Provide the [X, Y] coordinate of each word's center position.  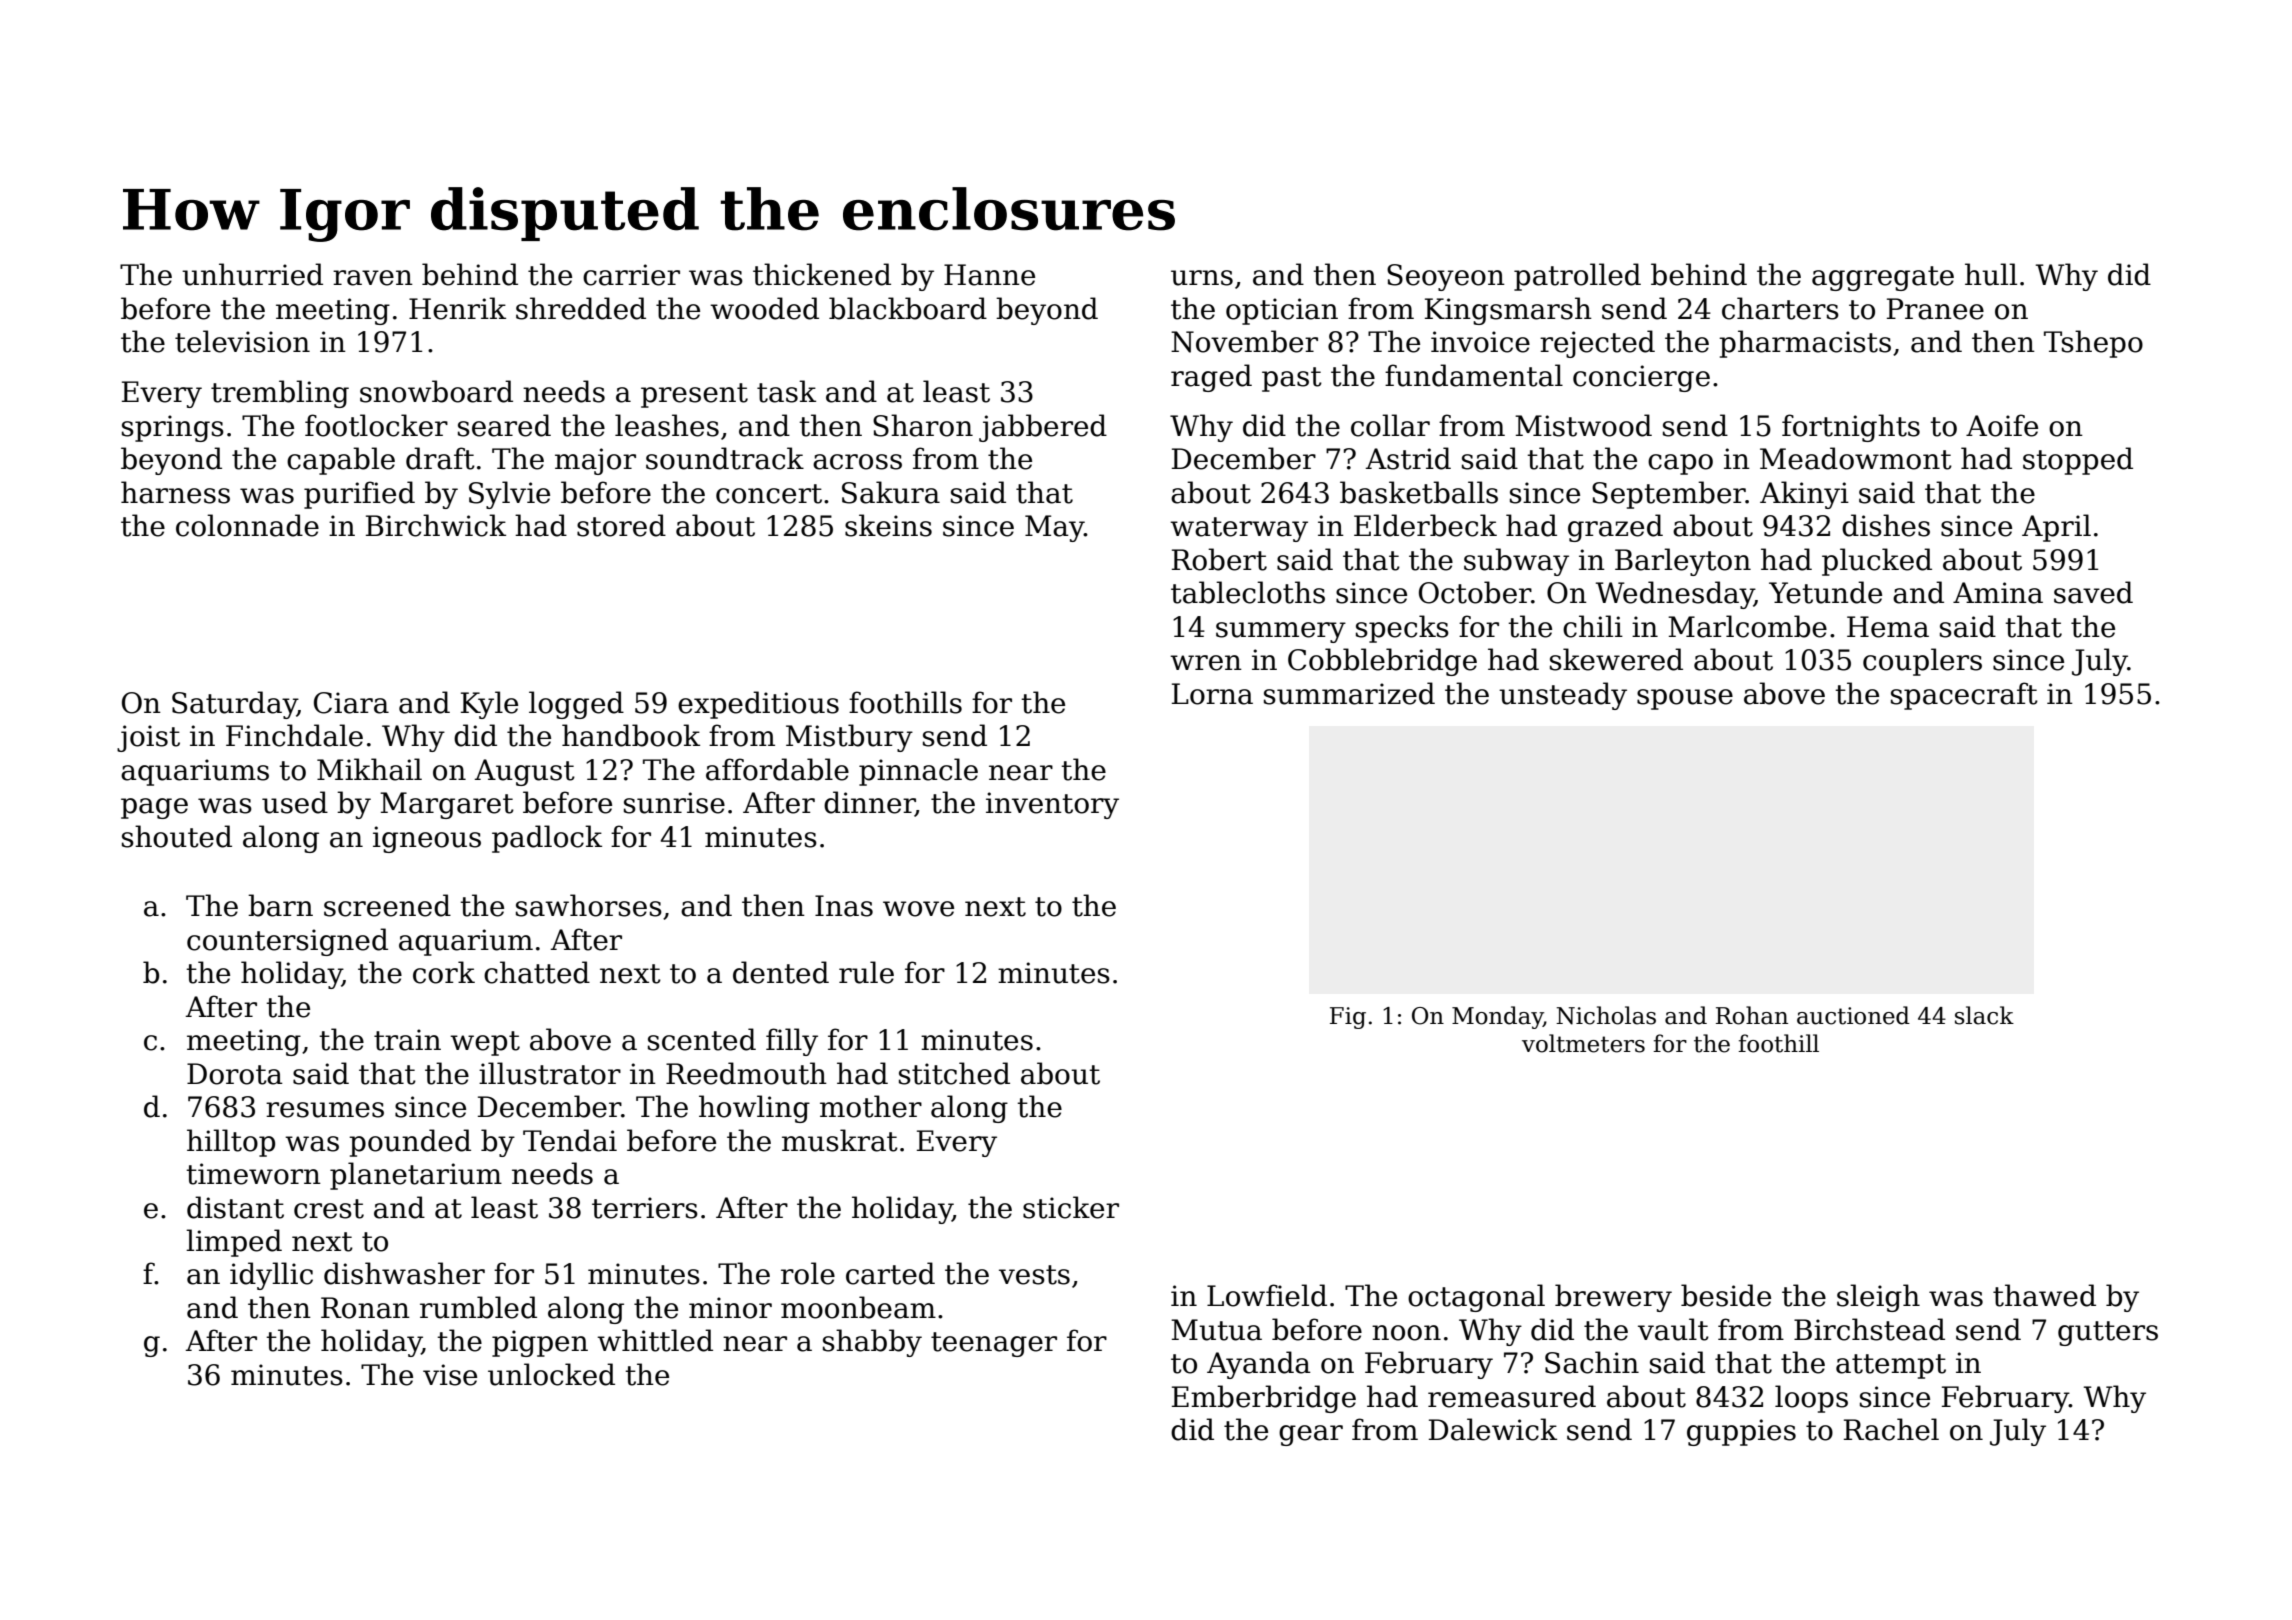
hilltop [231, 1143]
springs [173, 428]
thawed [2044, 1295]
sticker [1071, 1207]
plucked [1877, 562]
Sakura [891, 492]
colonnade [247, 525]
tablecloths [1248, 592]
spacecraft [1964, 696]
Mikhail [369, 769]
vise [450, 1375]
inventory [1052, 805]
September [1669, 495]
